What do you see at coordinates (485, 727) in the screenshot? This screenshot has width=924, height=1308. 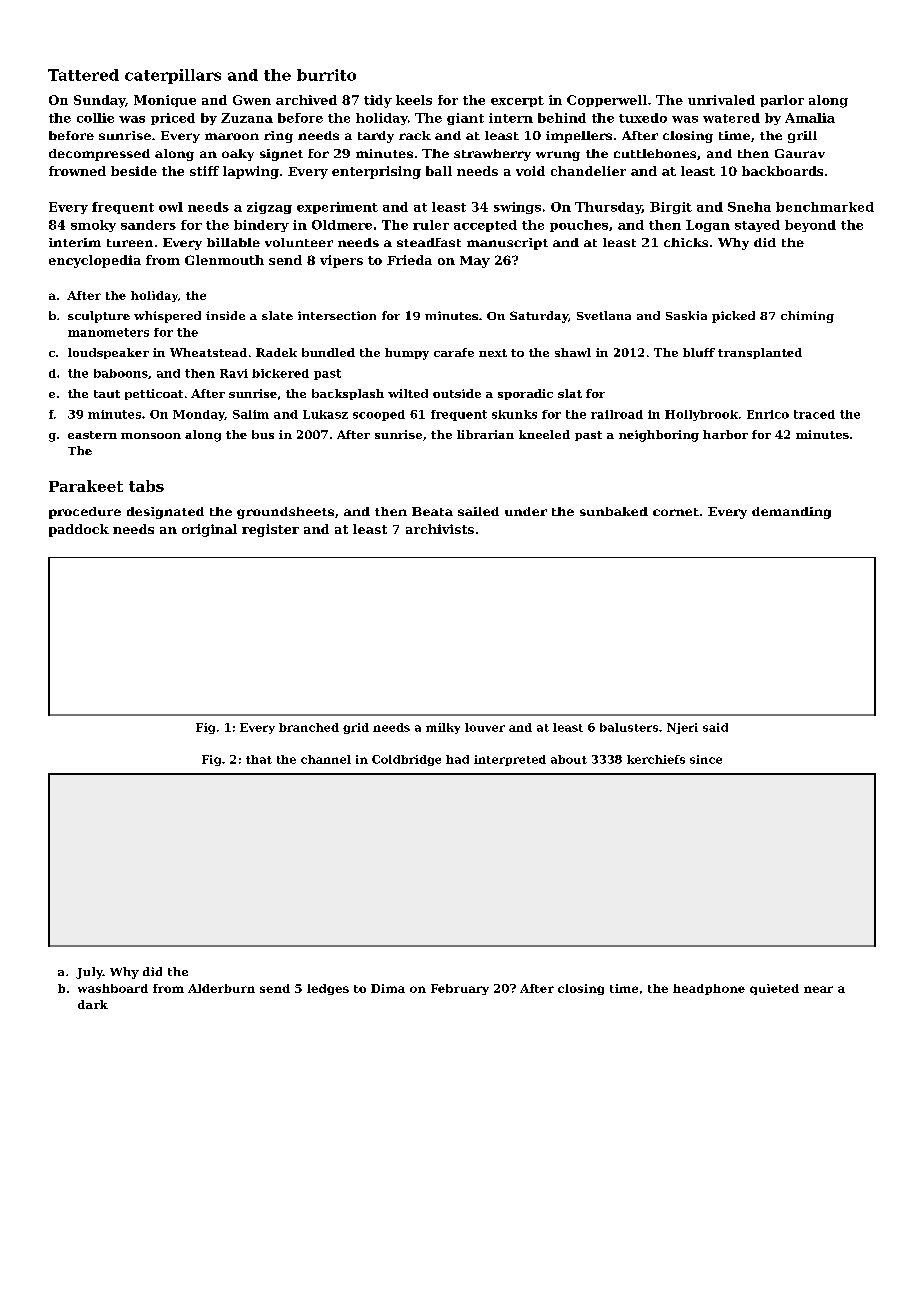 I see `louver` at bounding box center [485, 727].
